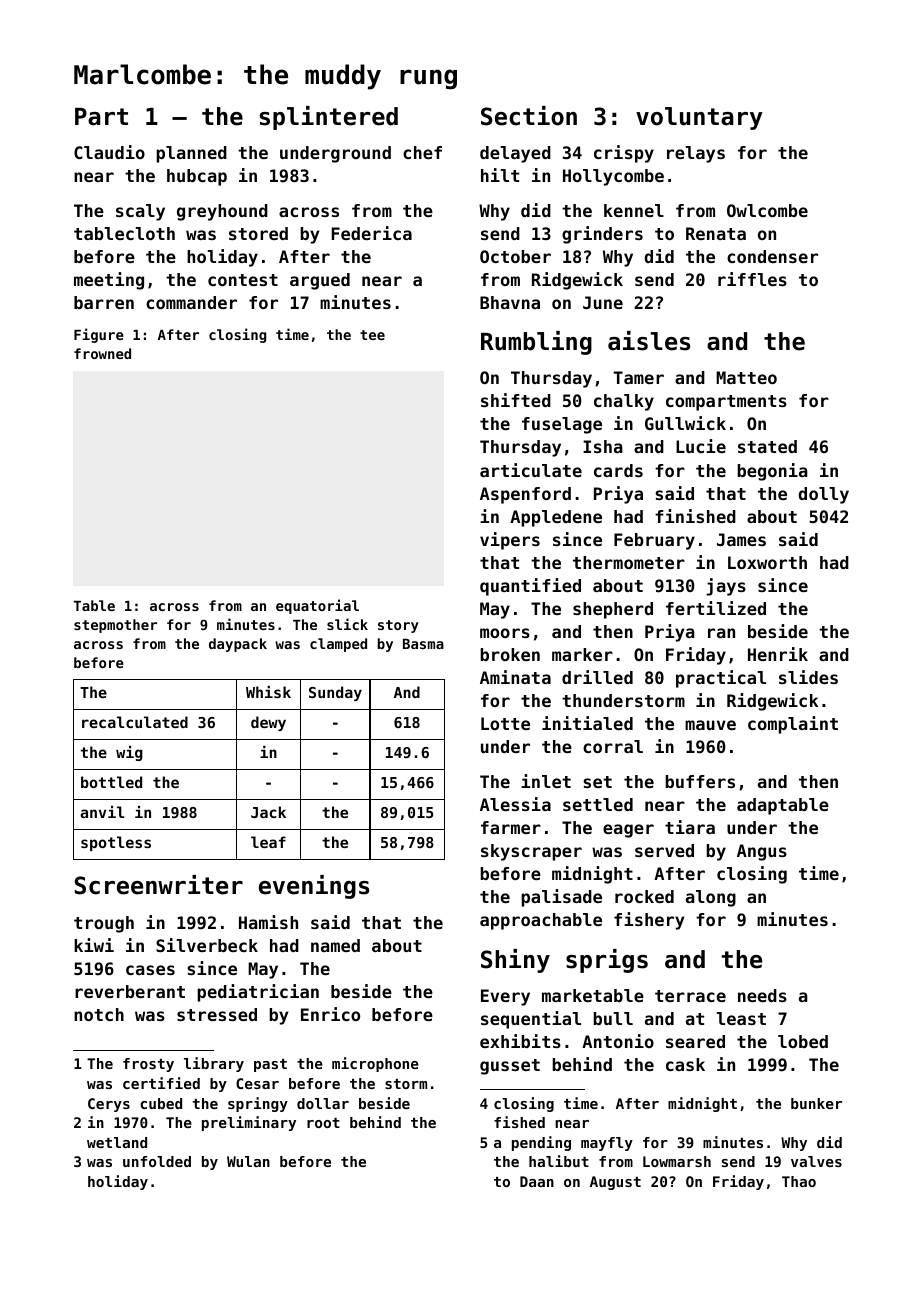  Describe the element at coordinates (317, 606) in the page. I see `equatorial` at that location.
